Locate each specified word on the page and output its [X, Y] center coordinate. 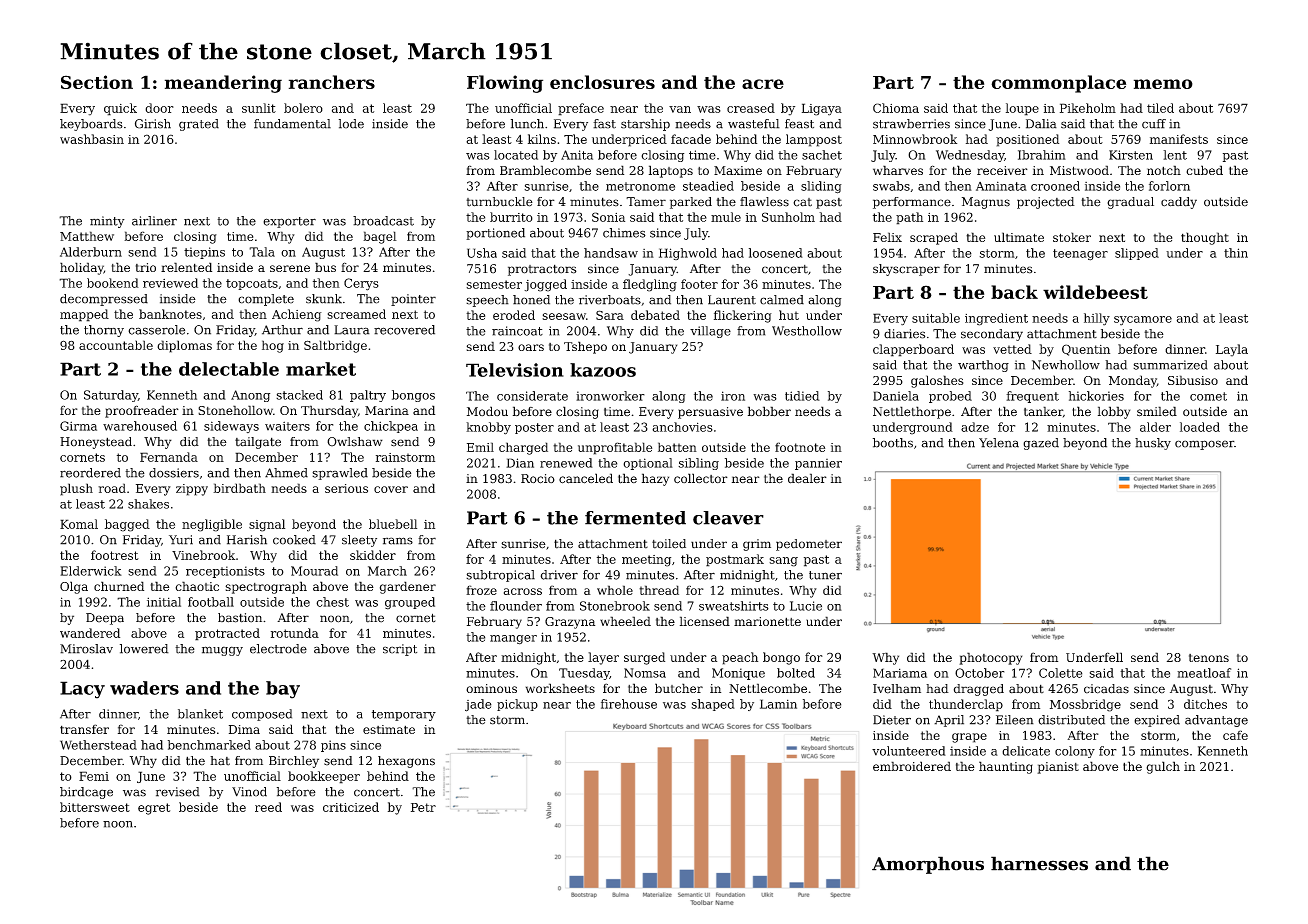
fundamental [292, 124]
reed [268, 807]
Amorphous [928, 865]
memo [1163, 84]
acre [763, 84]
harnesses [1039, 863]
